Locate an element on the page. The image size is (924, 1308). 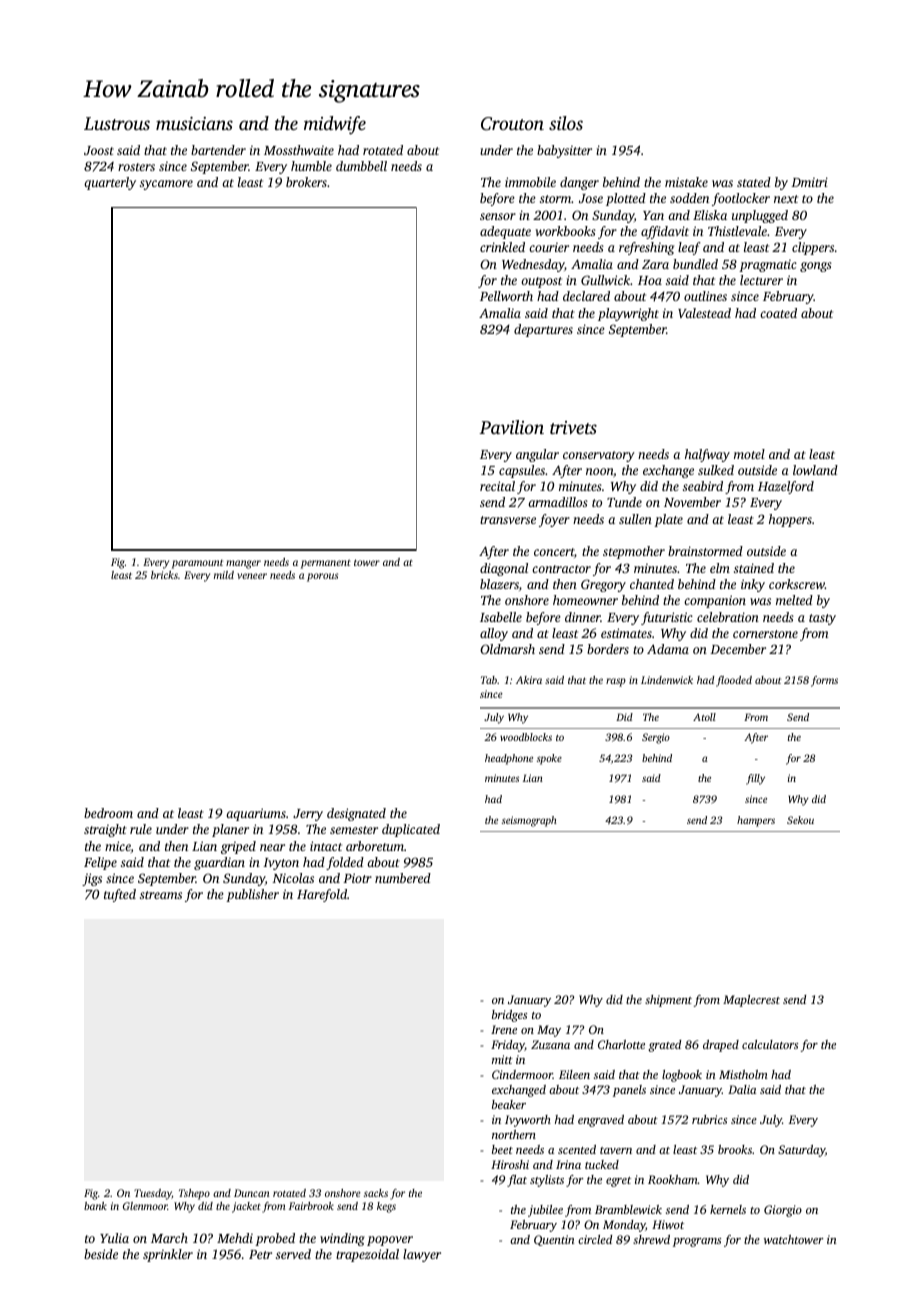
celebration is located at coordinates (728, 617).
